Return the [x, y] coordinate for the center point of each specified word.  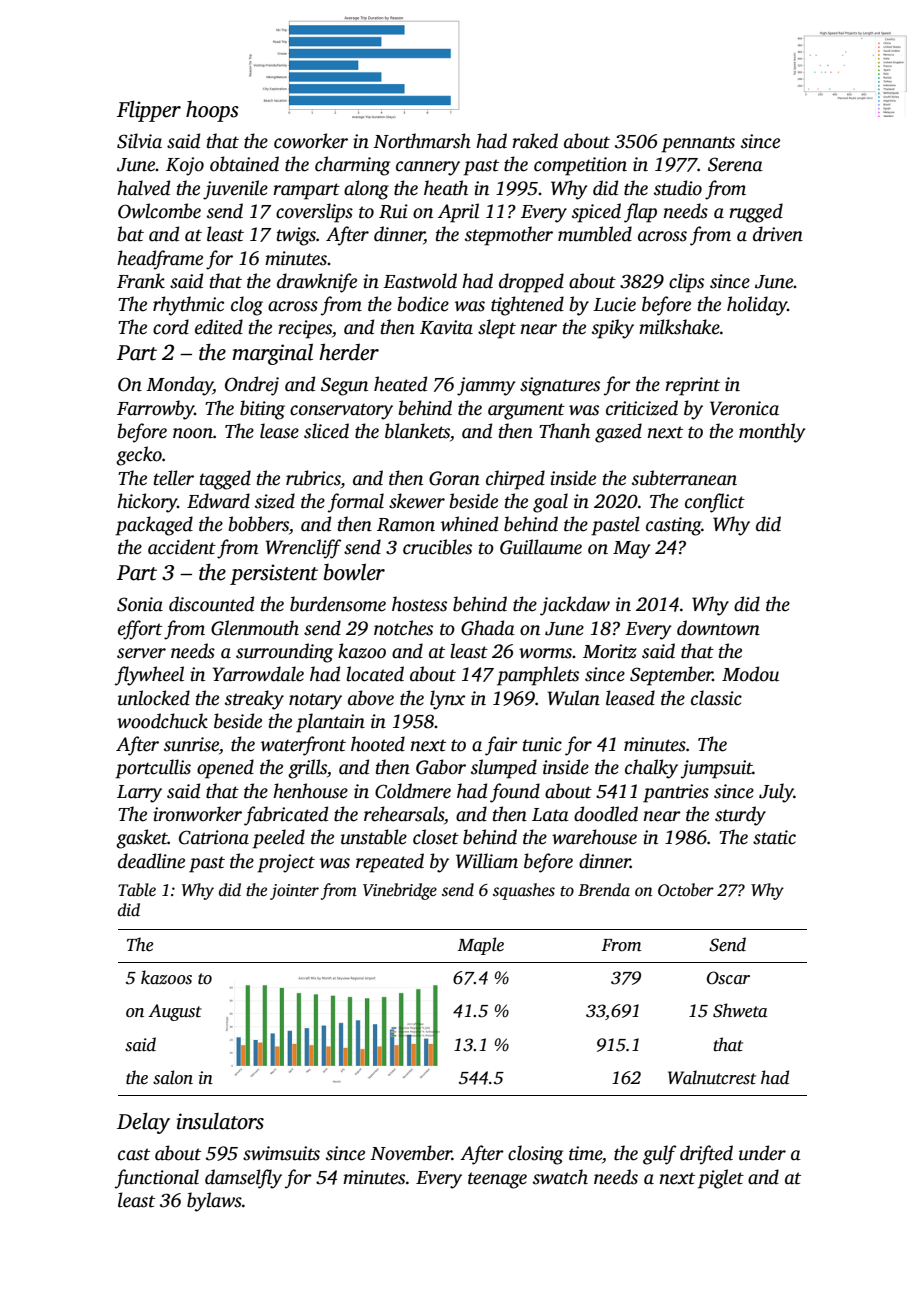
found [515, 793]
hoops [212, 111]
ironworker [197, 814]
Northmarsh [422, 141]
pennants [698, 144]
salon [173, 1077]
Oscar [728, 978]
